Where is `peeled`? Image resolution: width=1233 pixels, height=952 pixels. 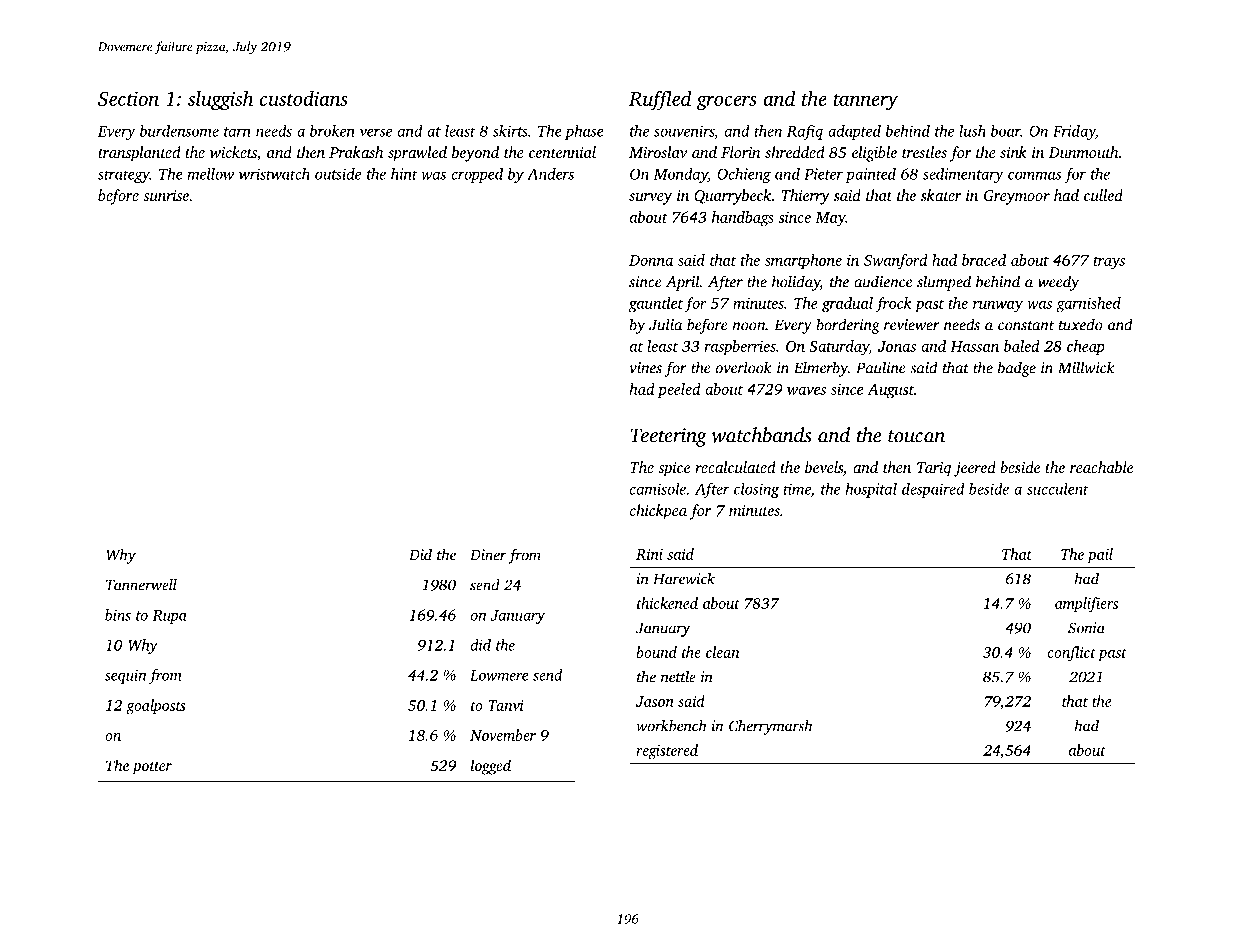
peeled is located at coordinates (679, 390).
